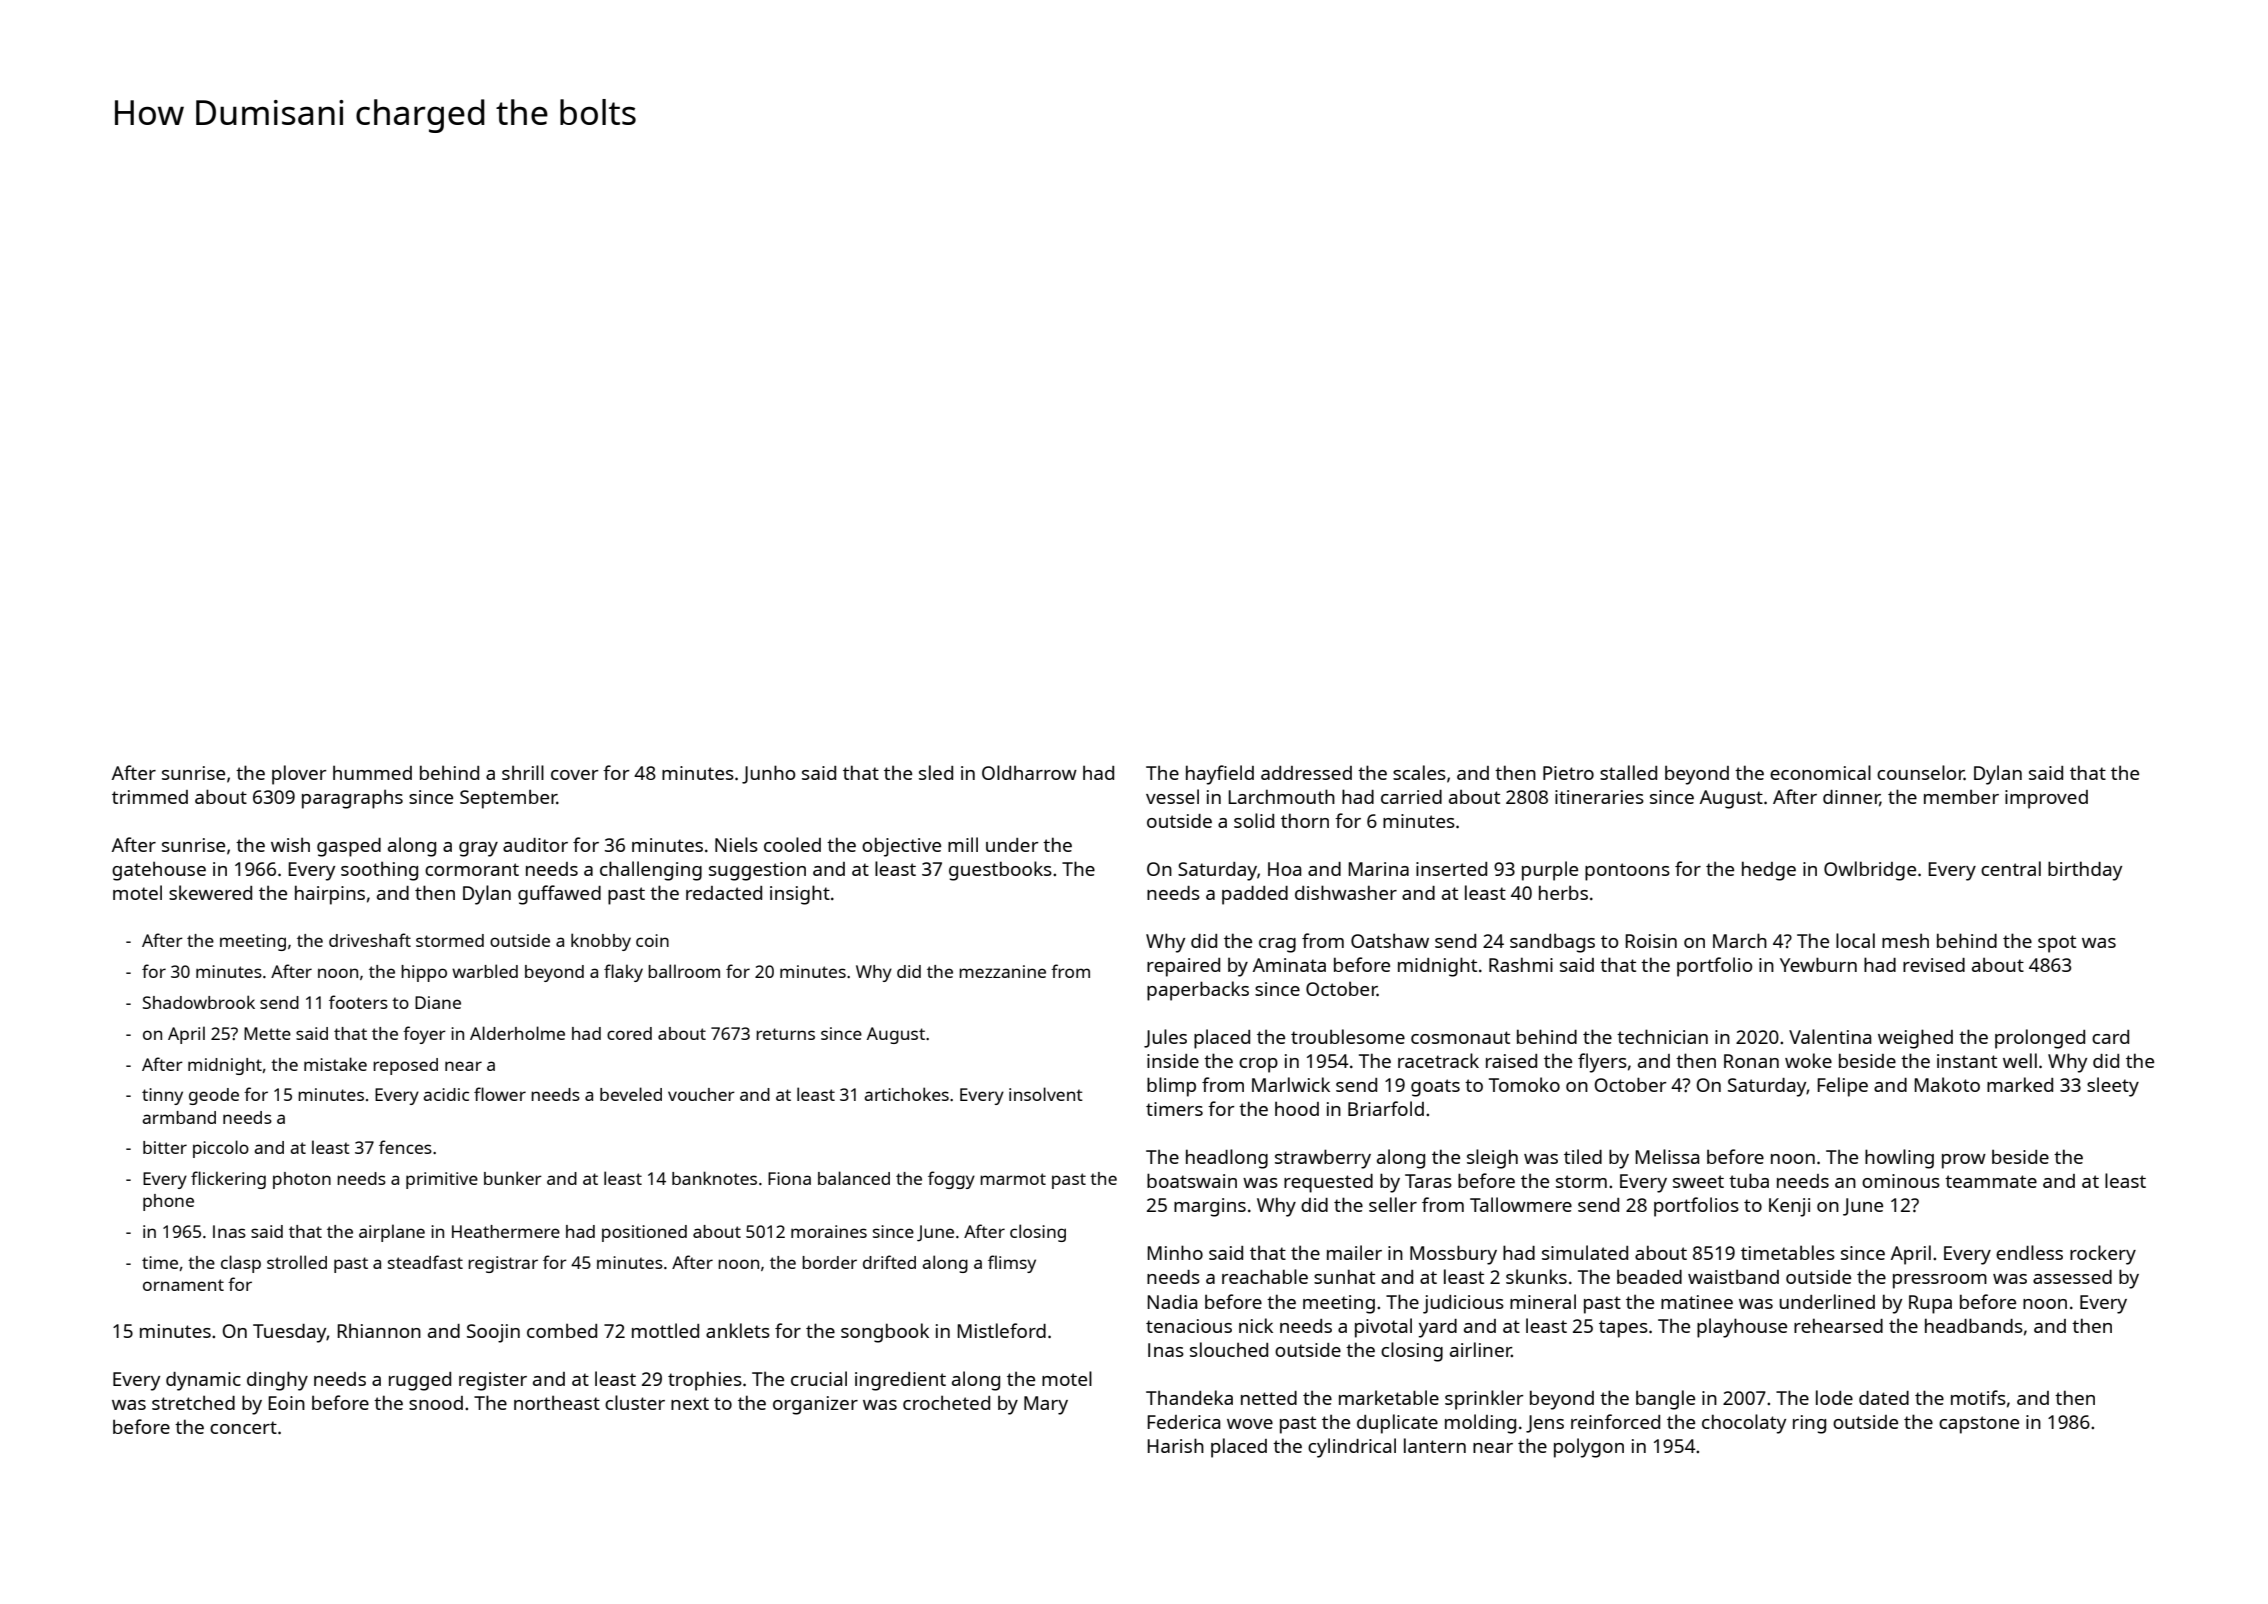 Image resolution: width=2268 pixels, height=1604 pixels. Describe the element at coordinates (203, 1381) in the screenshot. I see `dynamic` at that location.
